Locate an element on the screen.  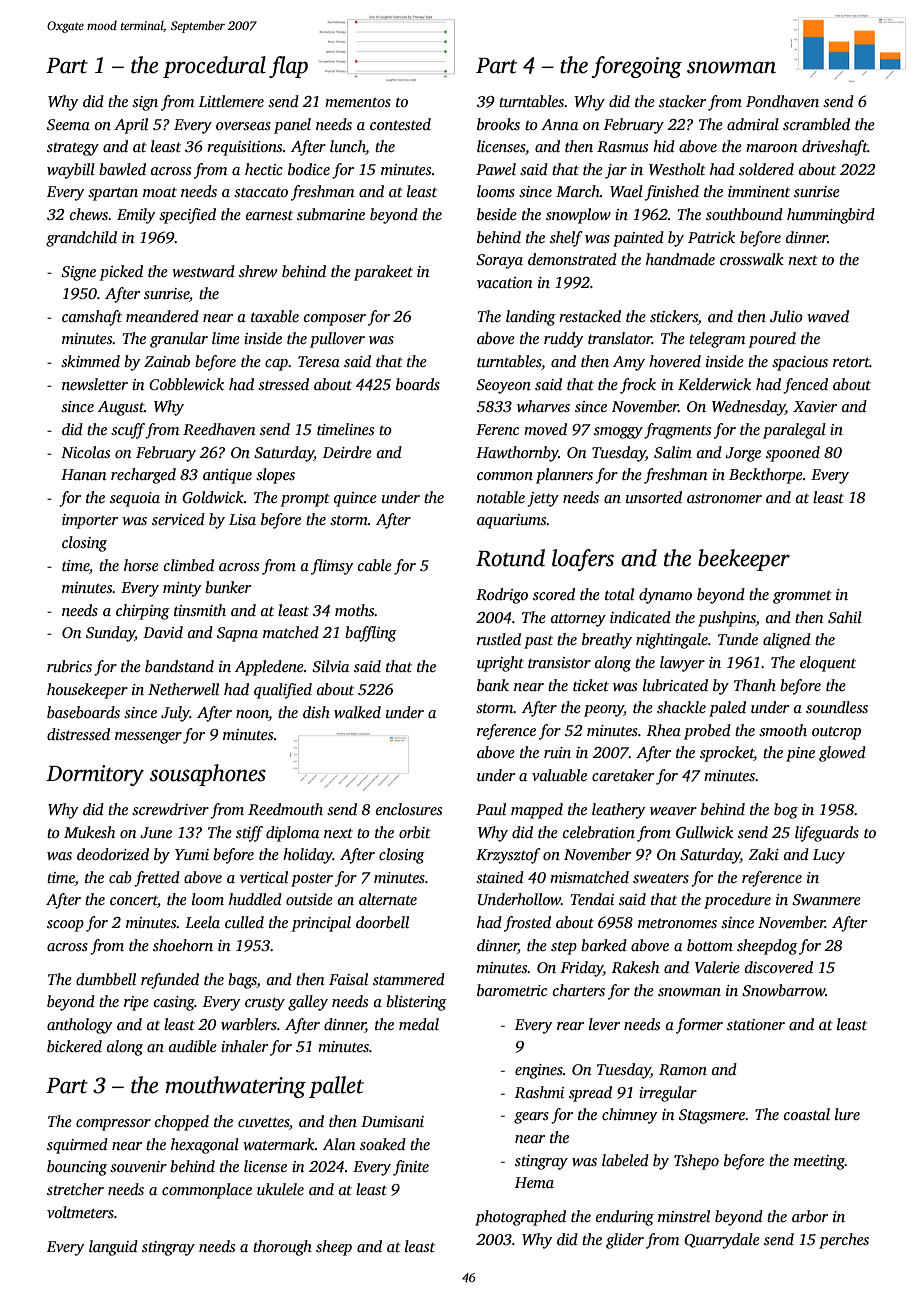
foregoing is located at coordinates (637, 67).
